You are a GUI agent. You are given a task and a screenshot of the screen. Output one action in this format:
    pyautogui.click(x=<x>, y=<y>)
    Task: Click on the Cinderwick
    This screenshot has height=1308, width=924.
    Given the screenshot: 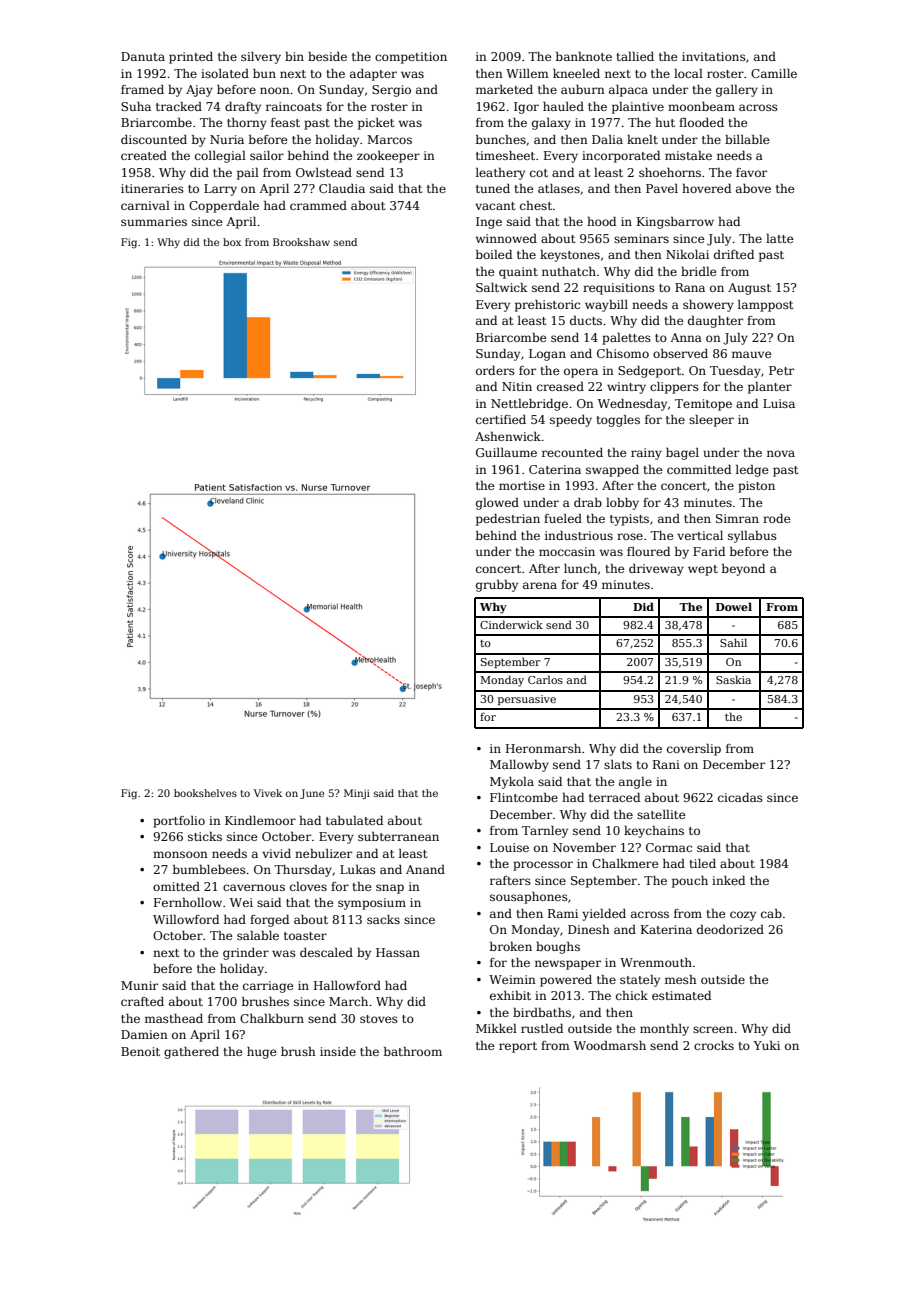 What is the action you would take?
    pyautogui.click(x=511, y=624)
